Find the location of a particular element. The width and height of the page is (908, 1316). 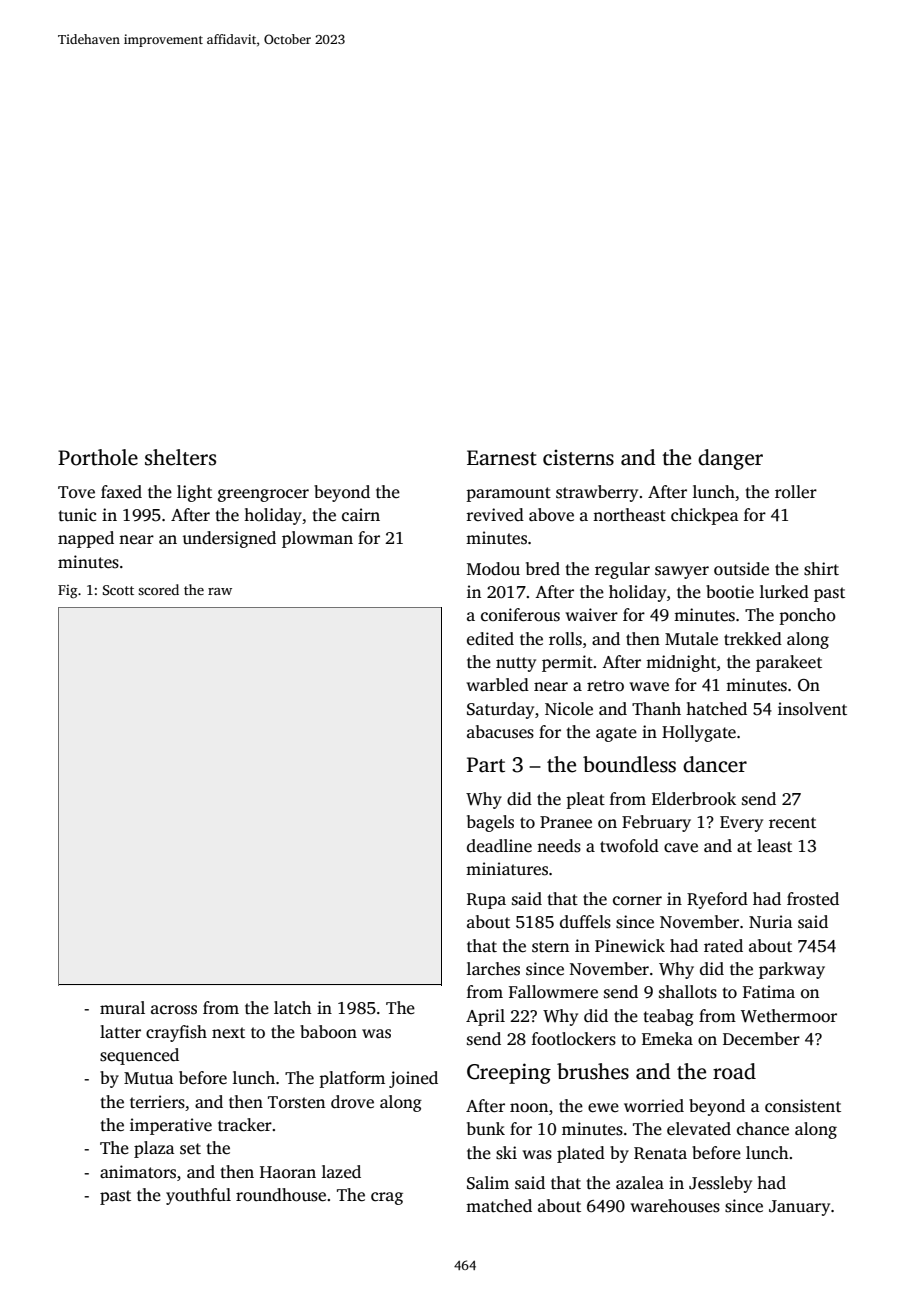

crayfish is located at coordinates (176, 1033).
